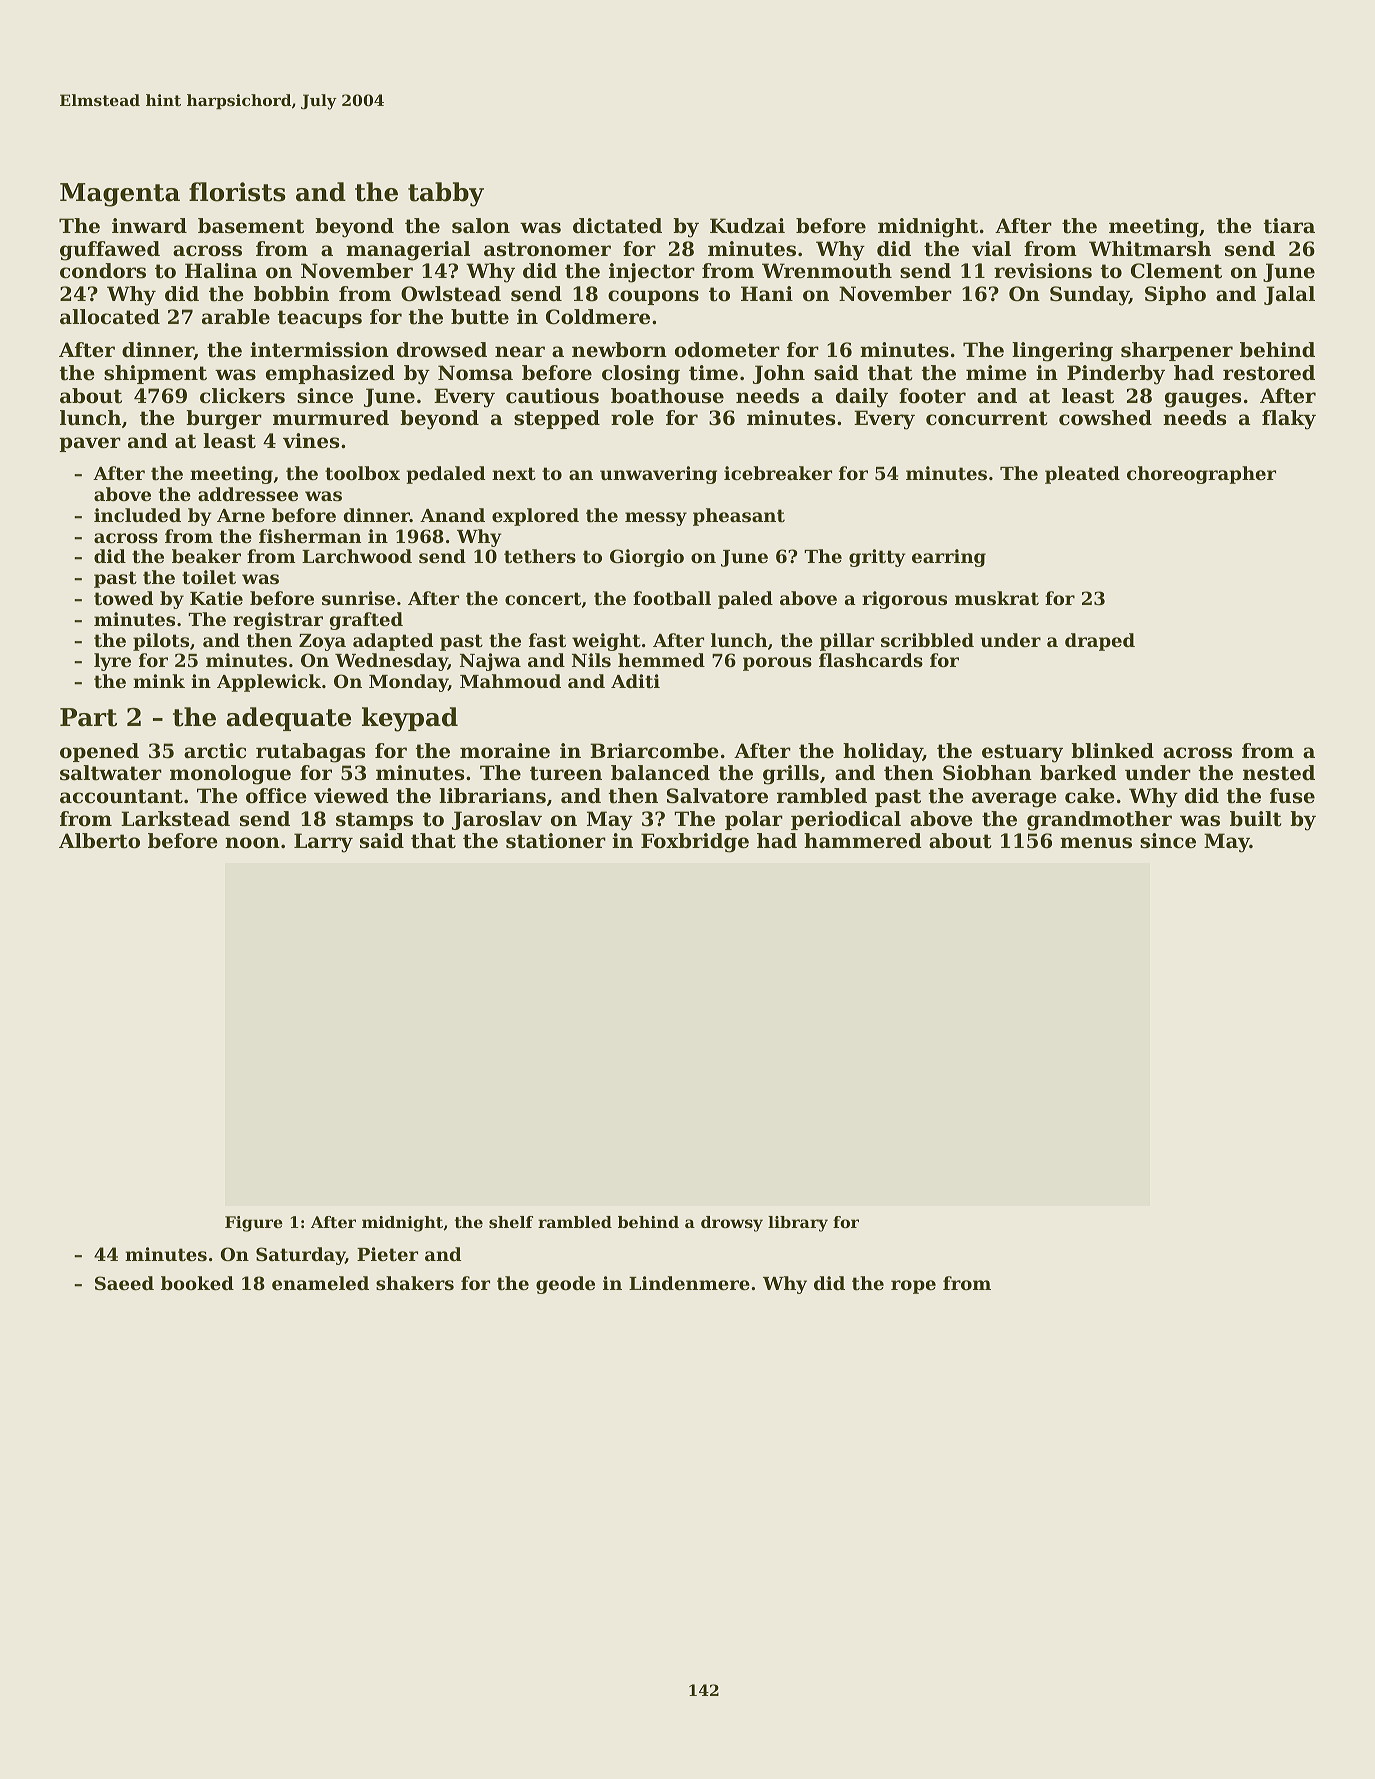 The image size is (1375, 1779). Describe the element at coordinates (511, 1222) in the page. I see `shelf` at that location.
